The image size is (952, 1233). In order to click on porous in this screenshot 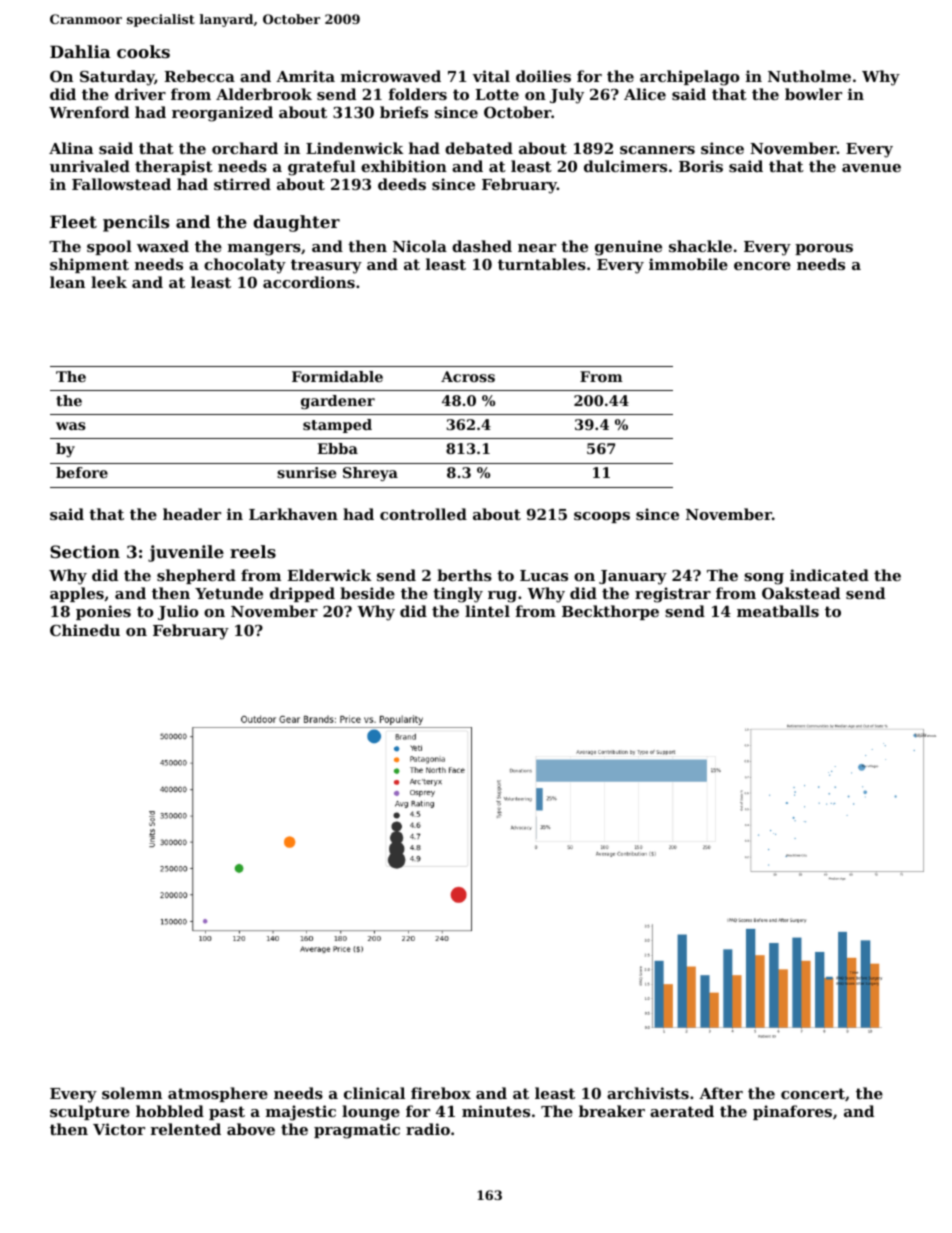, I will do `click(824, 249)`.
